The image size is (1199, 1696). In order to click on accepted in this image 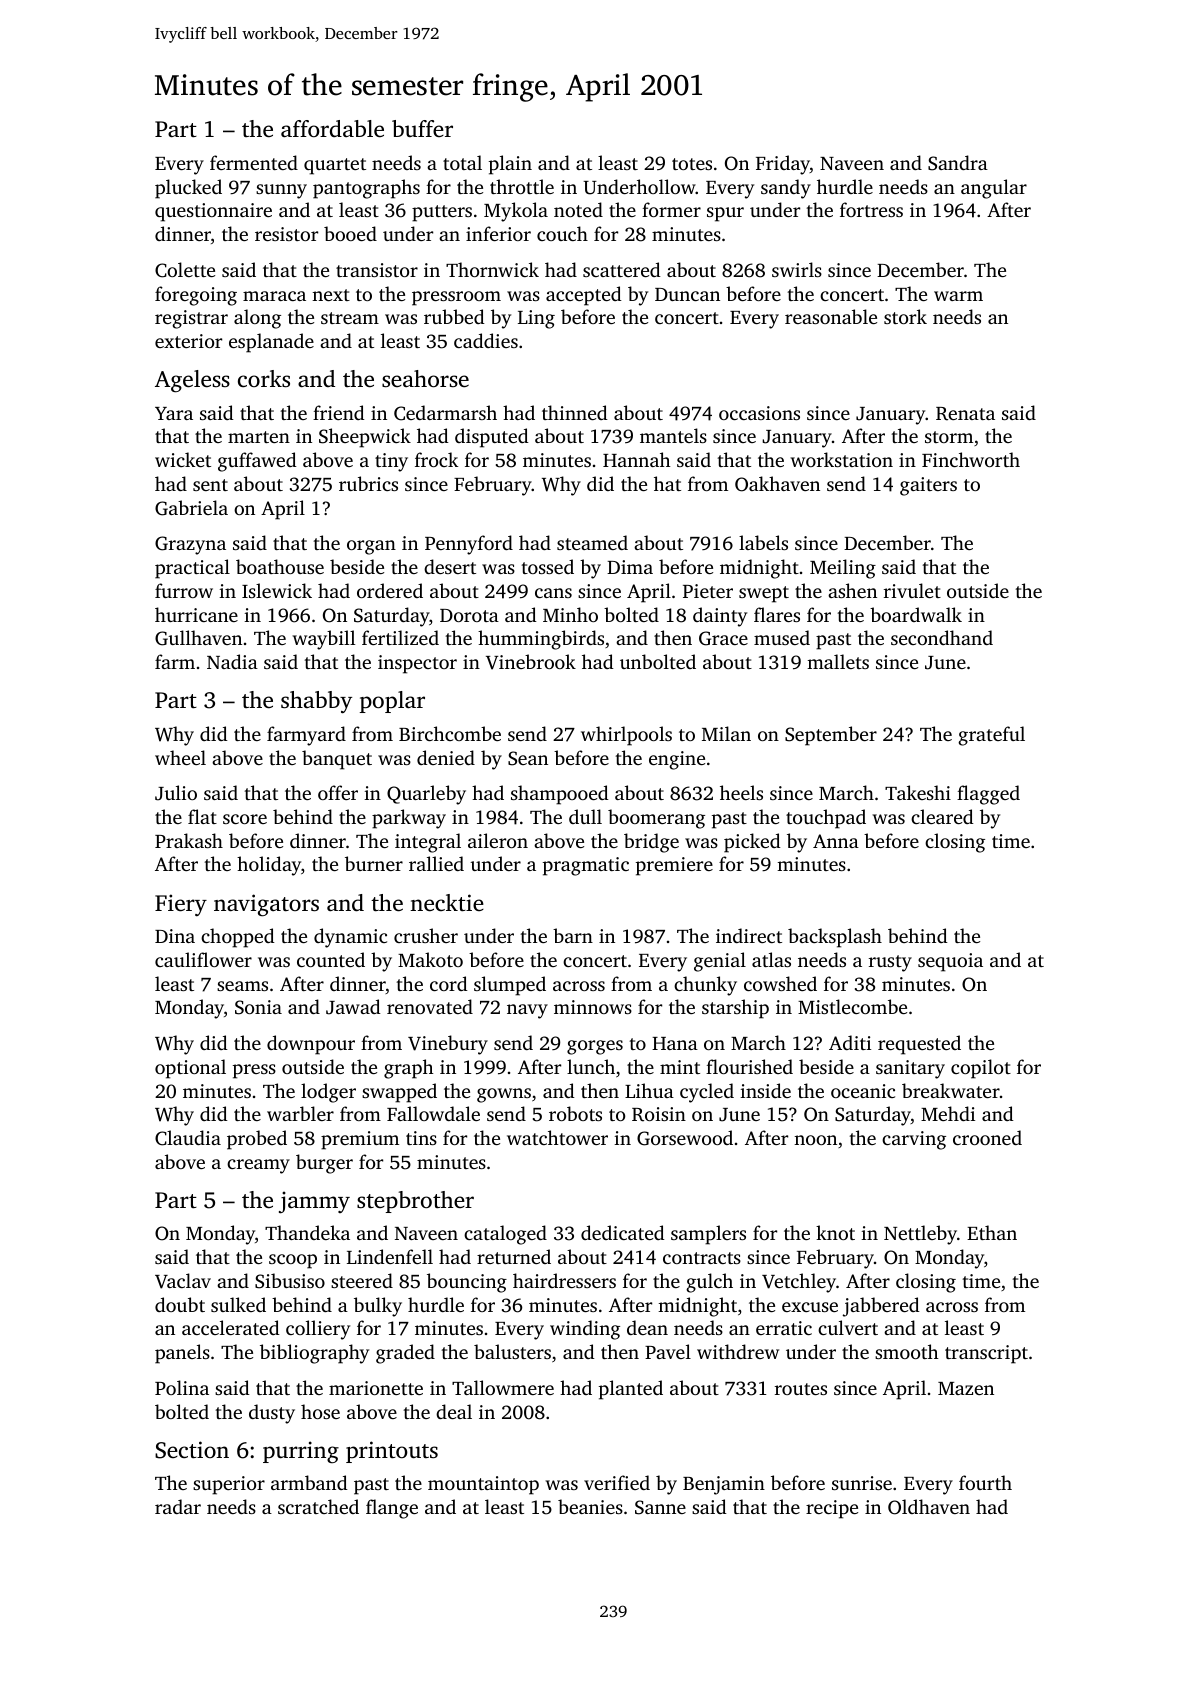, I will do `click(584, 296)`.
